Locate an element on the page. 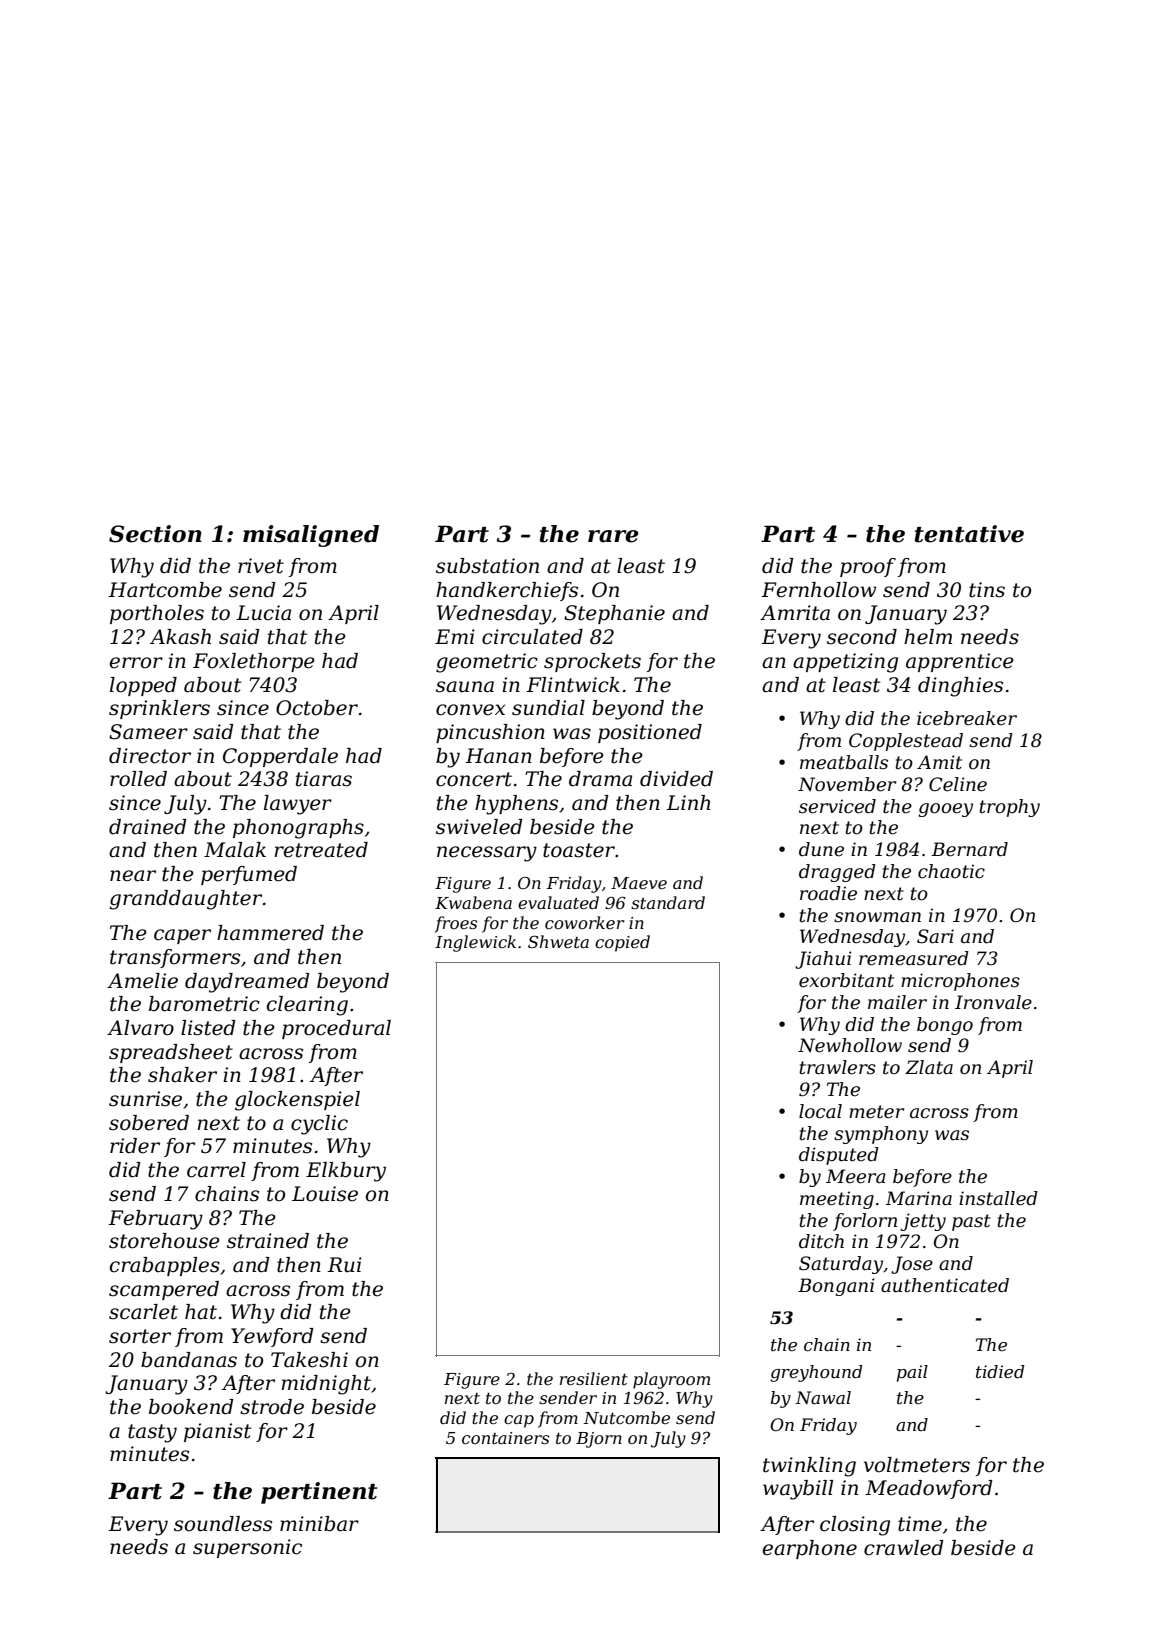  geometric is located at coordinates (487, 663).
